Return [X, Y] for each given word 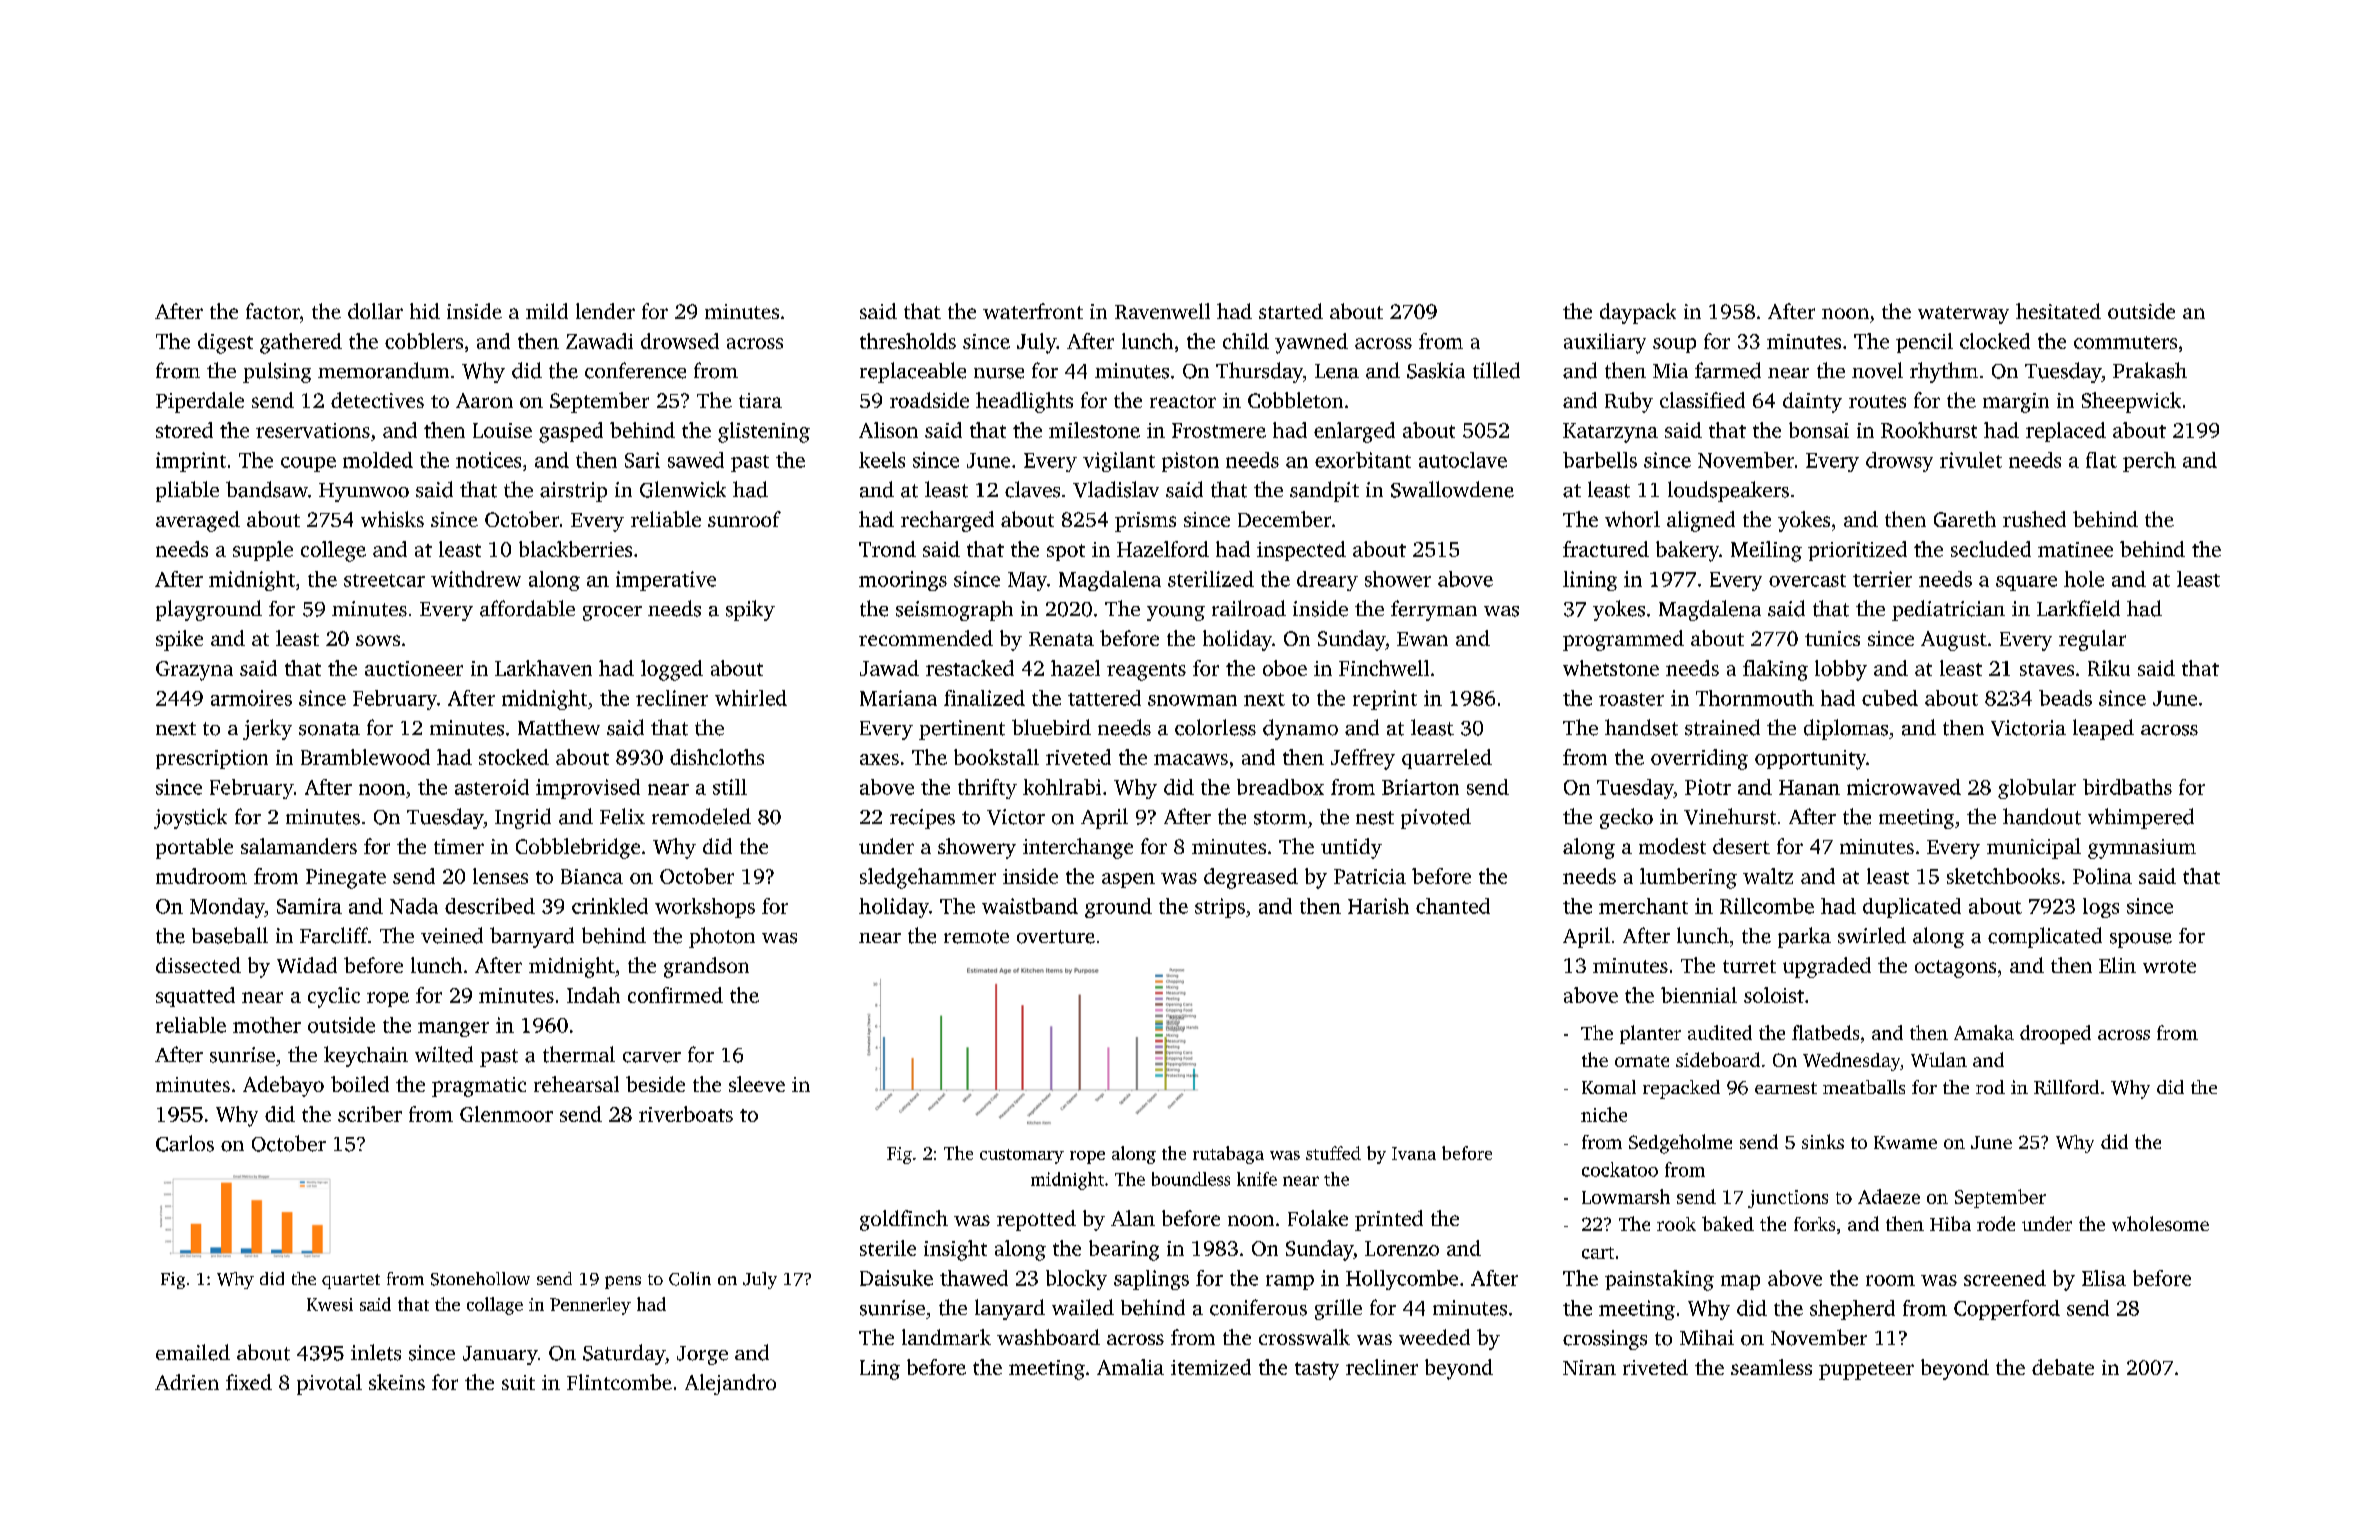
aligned [1701, 521]
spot [1066, 552]
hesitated [2058, 311]
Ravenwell [1162, 311]
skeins [397, 1382]
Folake [1318, 1218]
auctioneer [414, 668]
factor [273, 311]
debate [2063, 1367]
